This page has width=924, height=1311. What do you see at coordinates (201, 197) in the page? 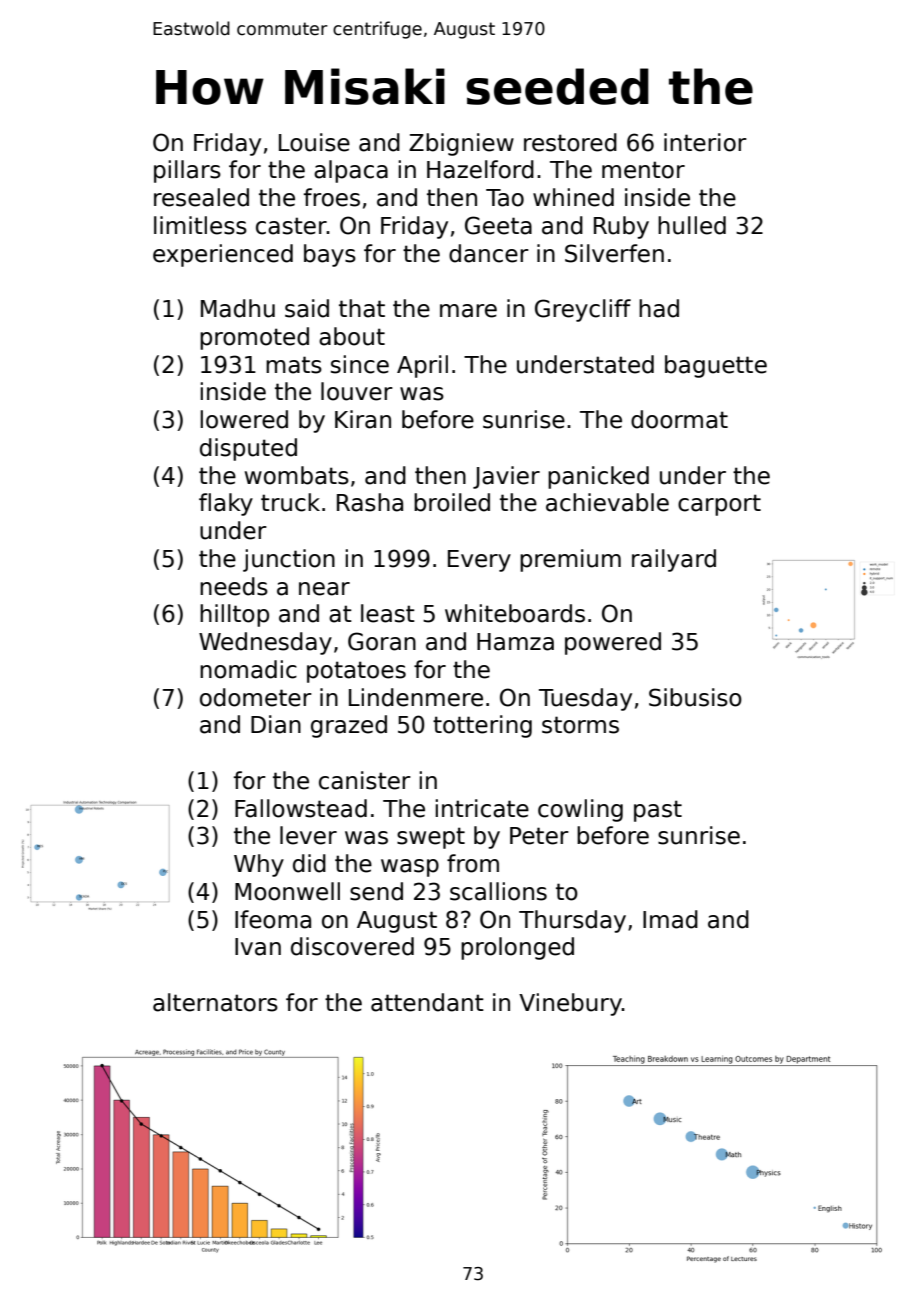
I see `resealed` at bounding box center [201, 197].
